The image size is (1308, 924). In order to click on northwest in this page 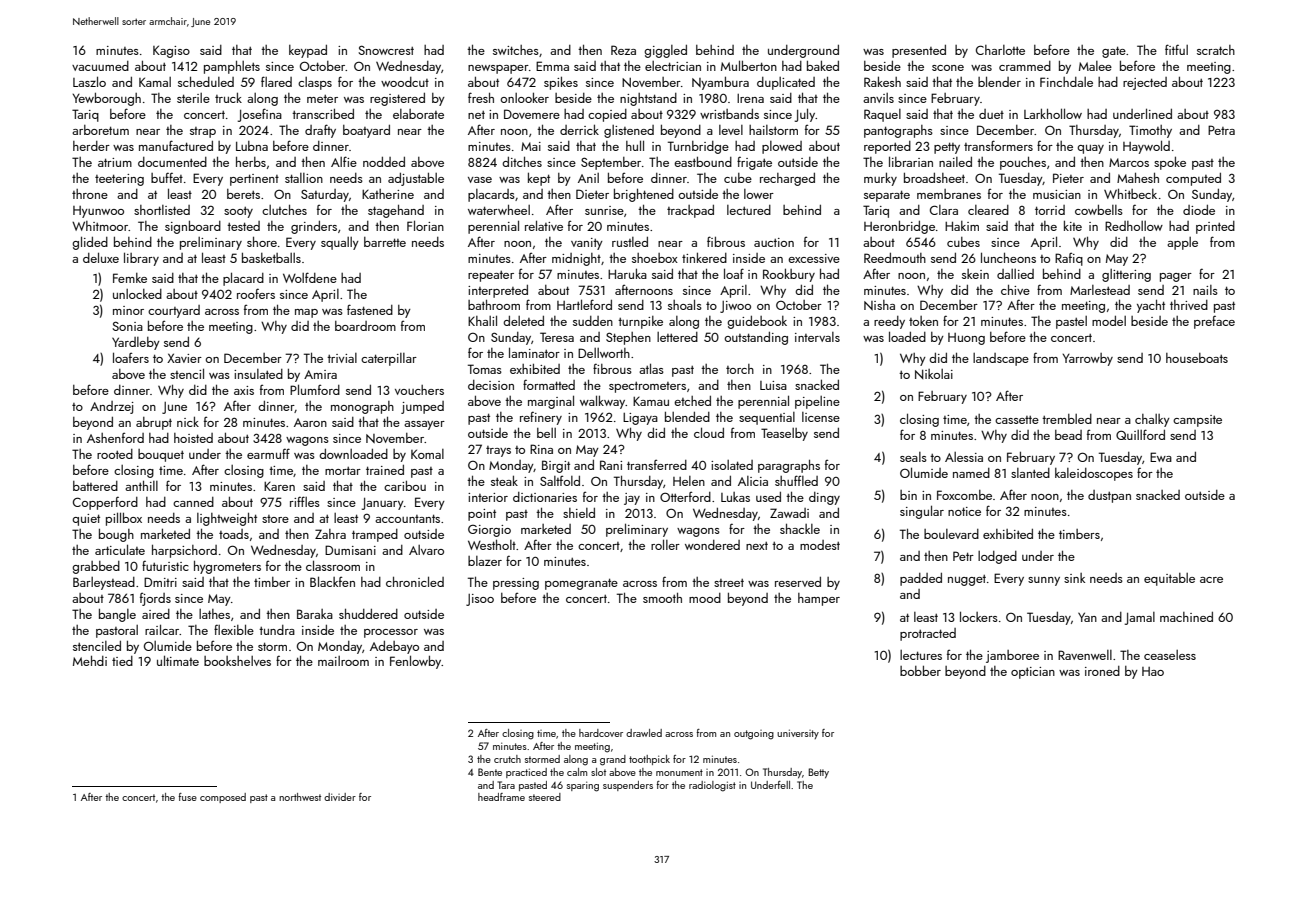, I will do `click(300, 797)`.
